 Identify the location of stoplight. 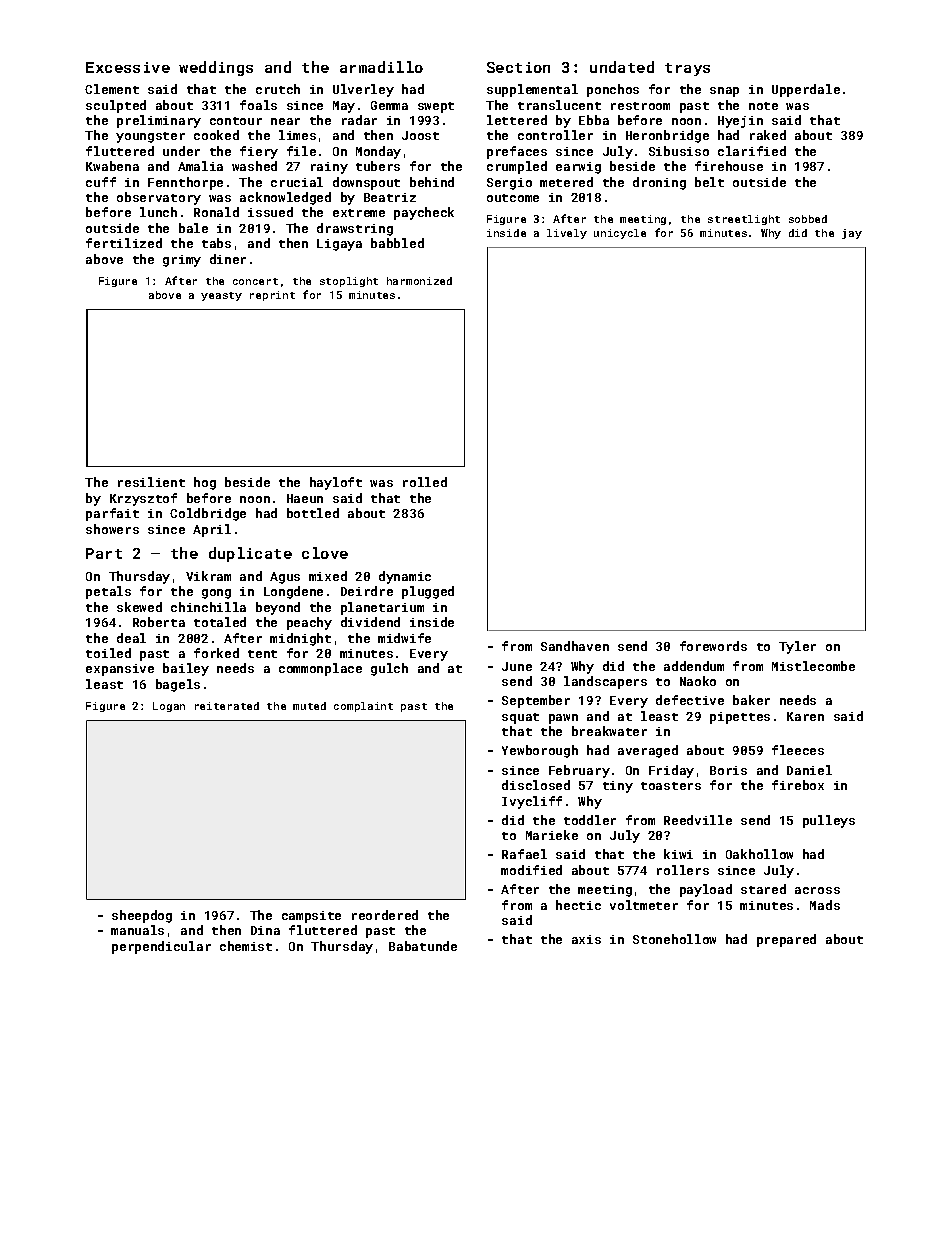
(349, 282).
